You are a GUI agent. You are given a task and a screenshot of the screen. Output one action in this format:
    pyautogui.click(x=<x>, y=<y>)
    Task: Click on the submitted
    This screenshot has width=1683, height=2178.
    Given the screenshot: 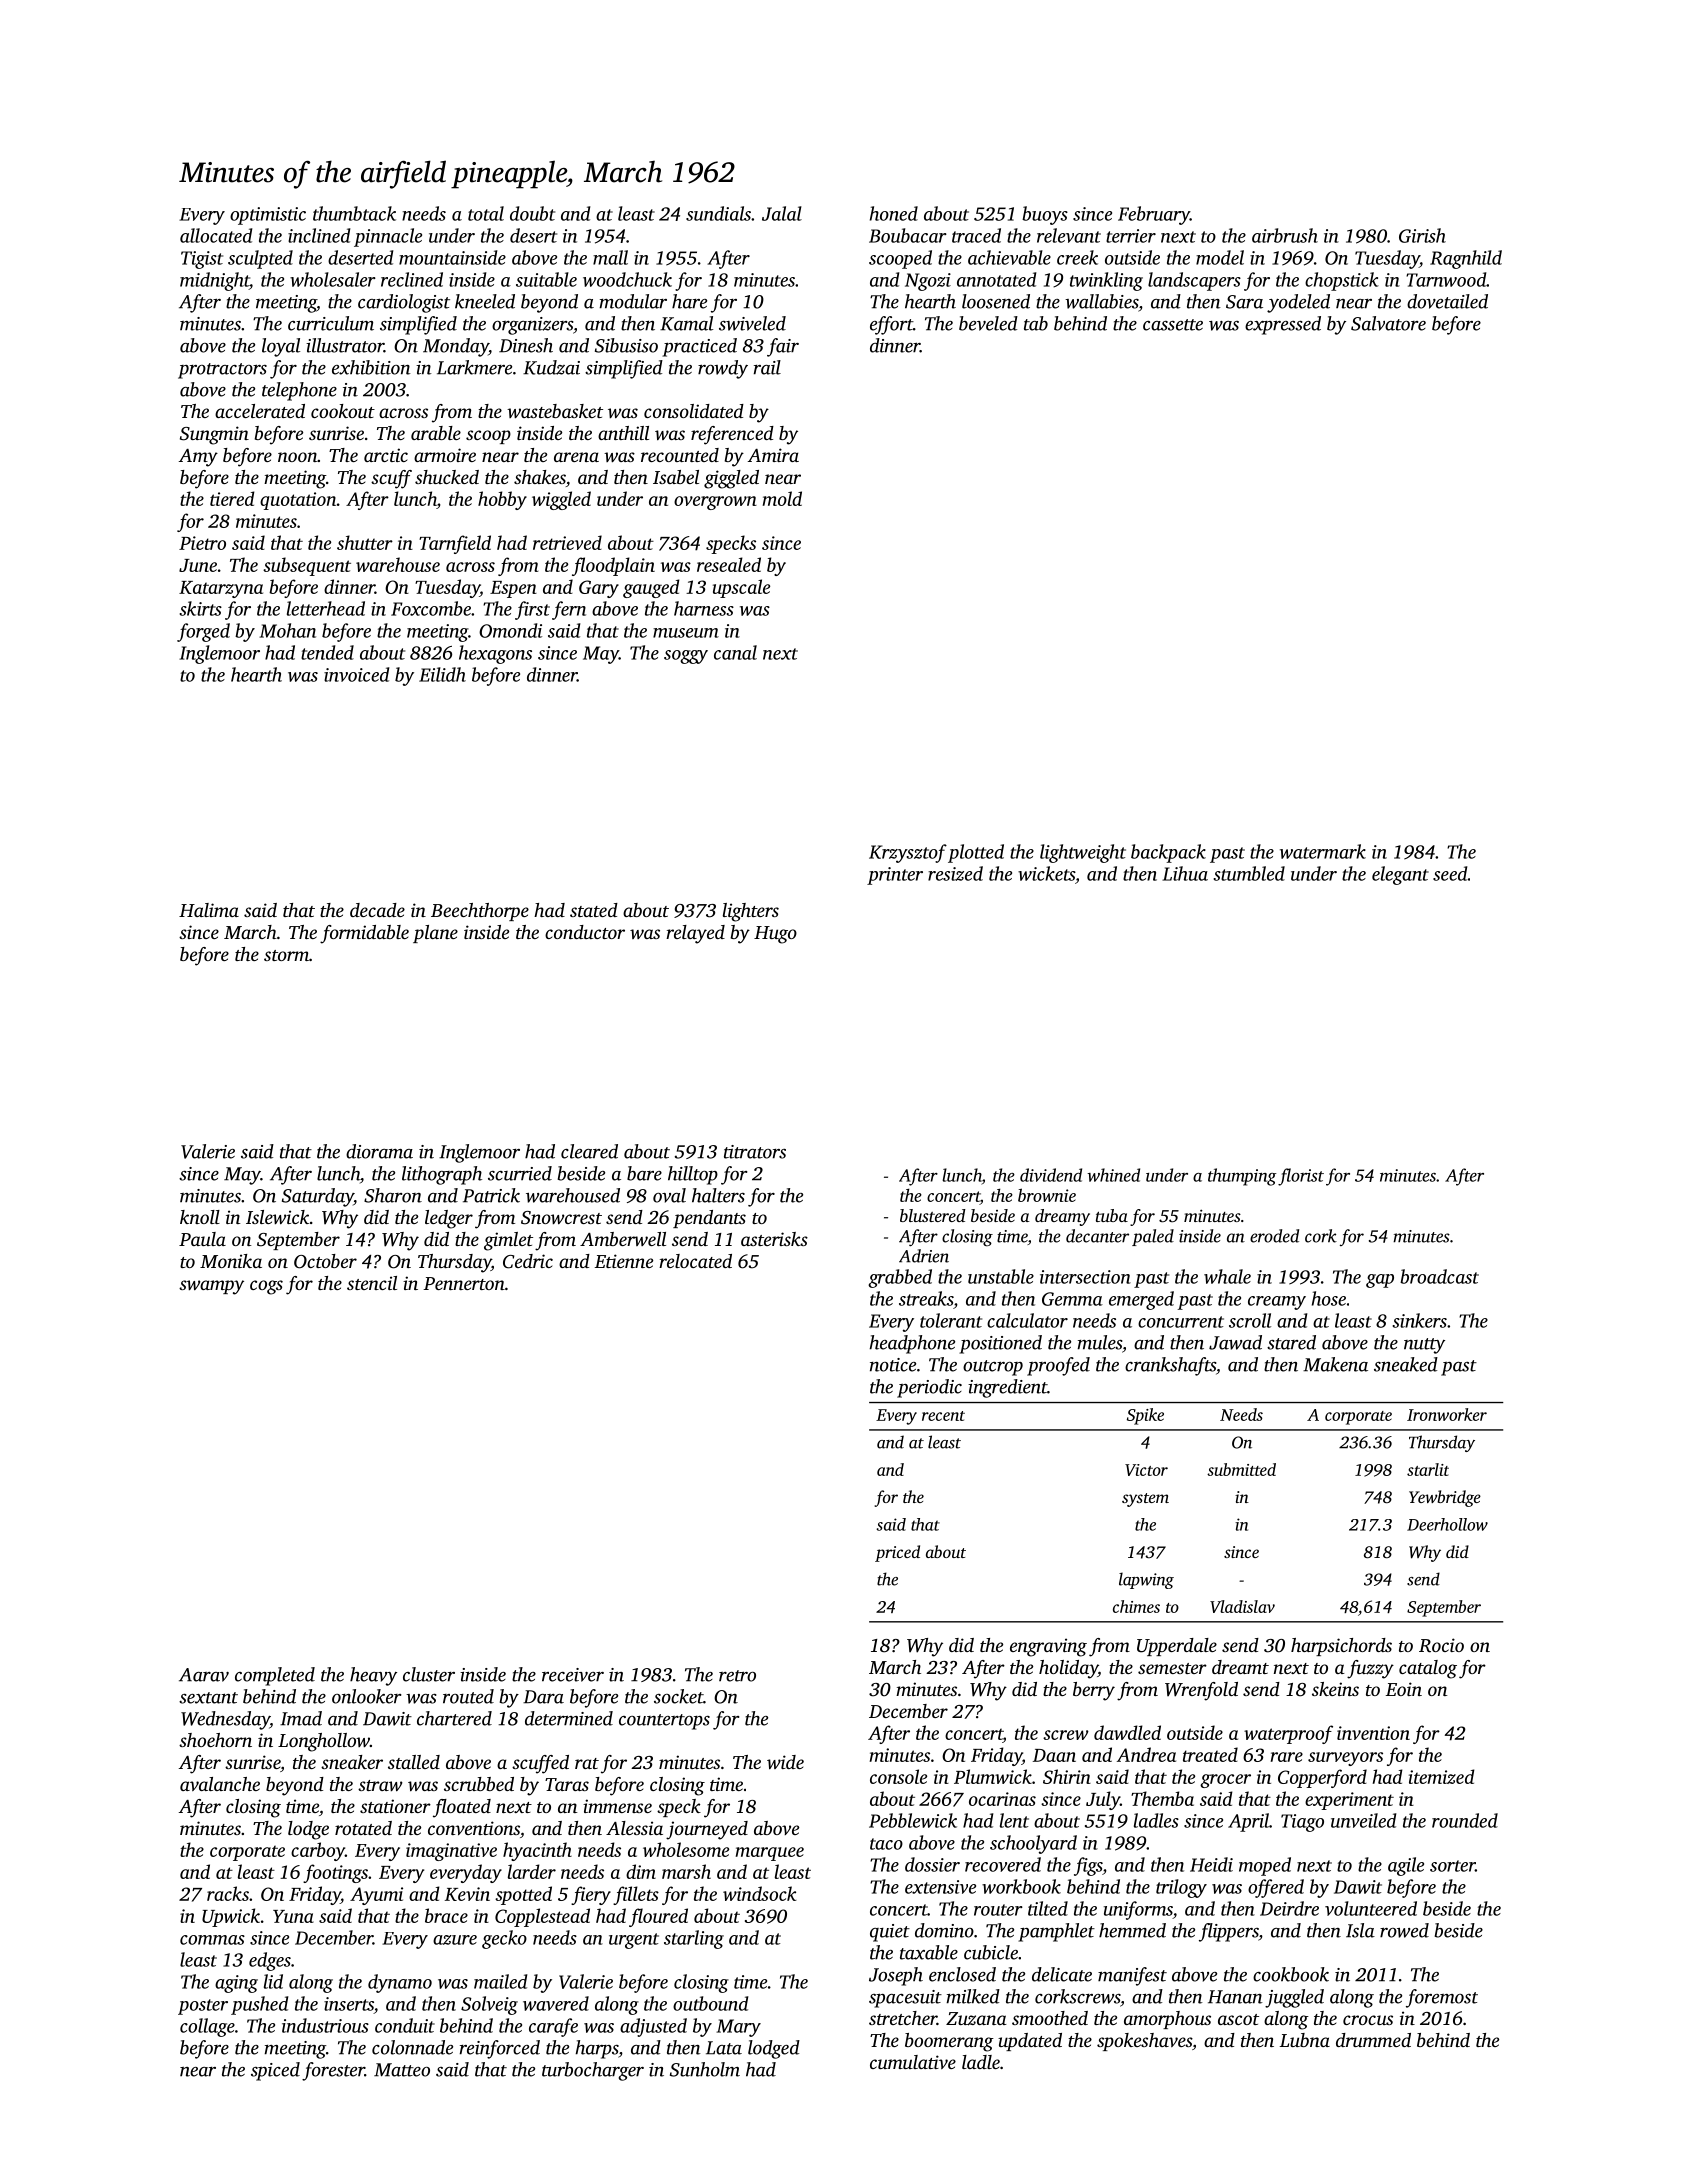 What is the action you would take?
    pyautogui.click(x=1241, y=1469)
